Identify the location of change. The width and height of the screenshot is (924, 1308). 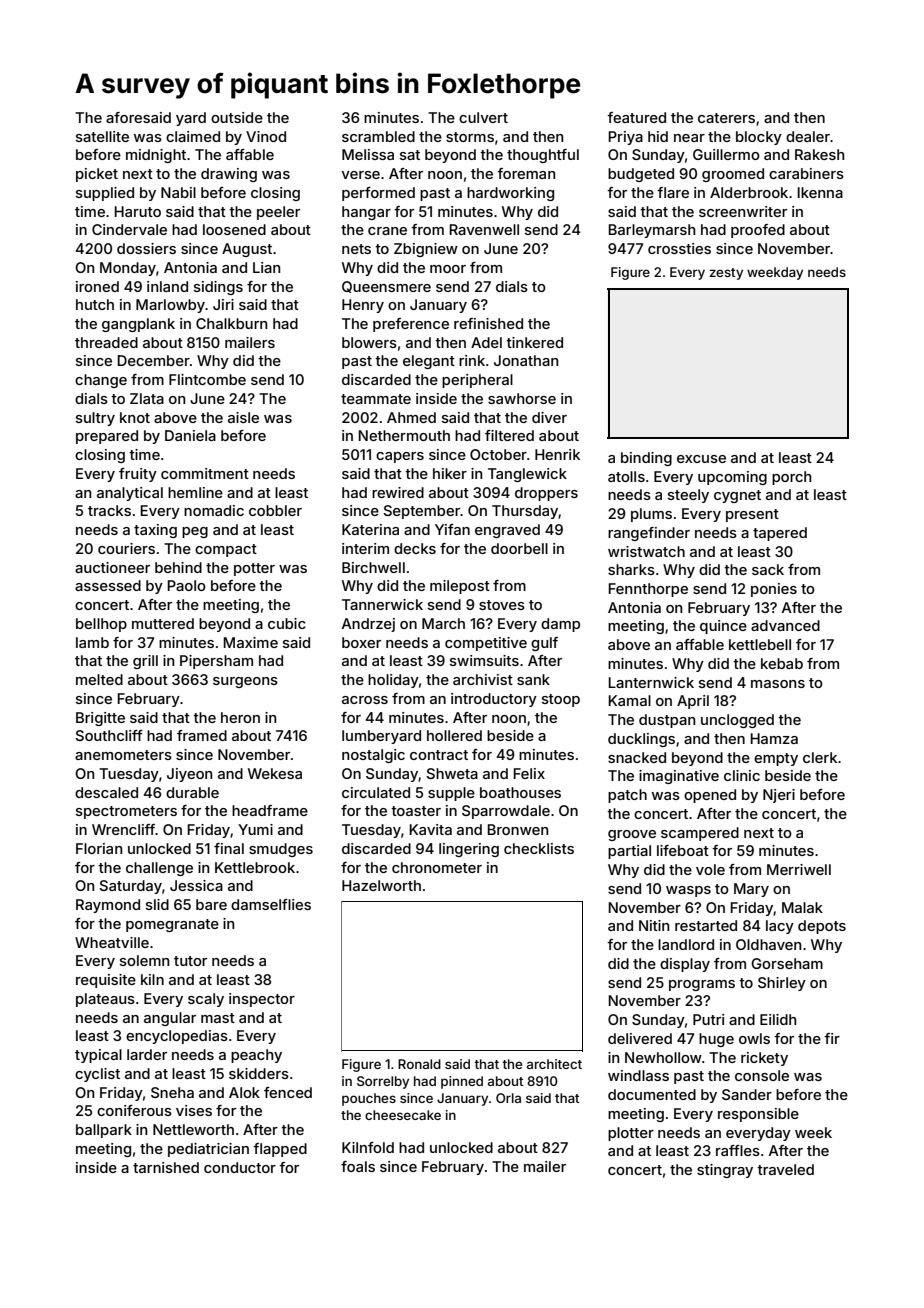
(101, 381).
